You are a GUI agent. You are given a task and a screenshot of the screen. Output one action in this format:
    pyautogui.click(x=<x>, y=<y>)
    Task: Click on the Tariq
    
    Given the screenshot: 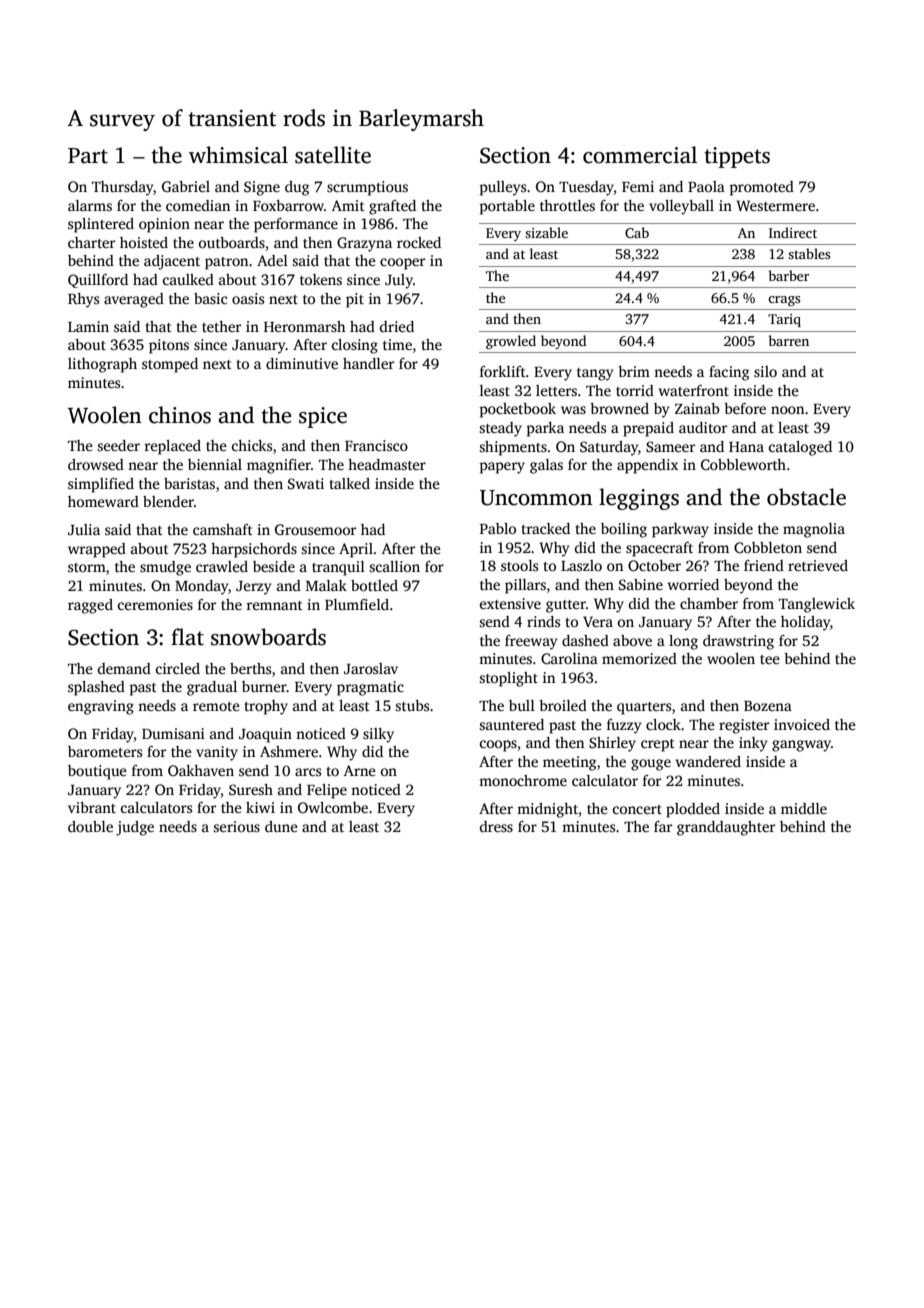 What is the action you would take?
    pyautogui.click(x=784, y=320)
